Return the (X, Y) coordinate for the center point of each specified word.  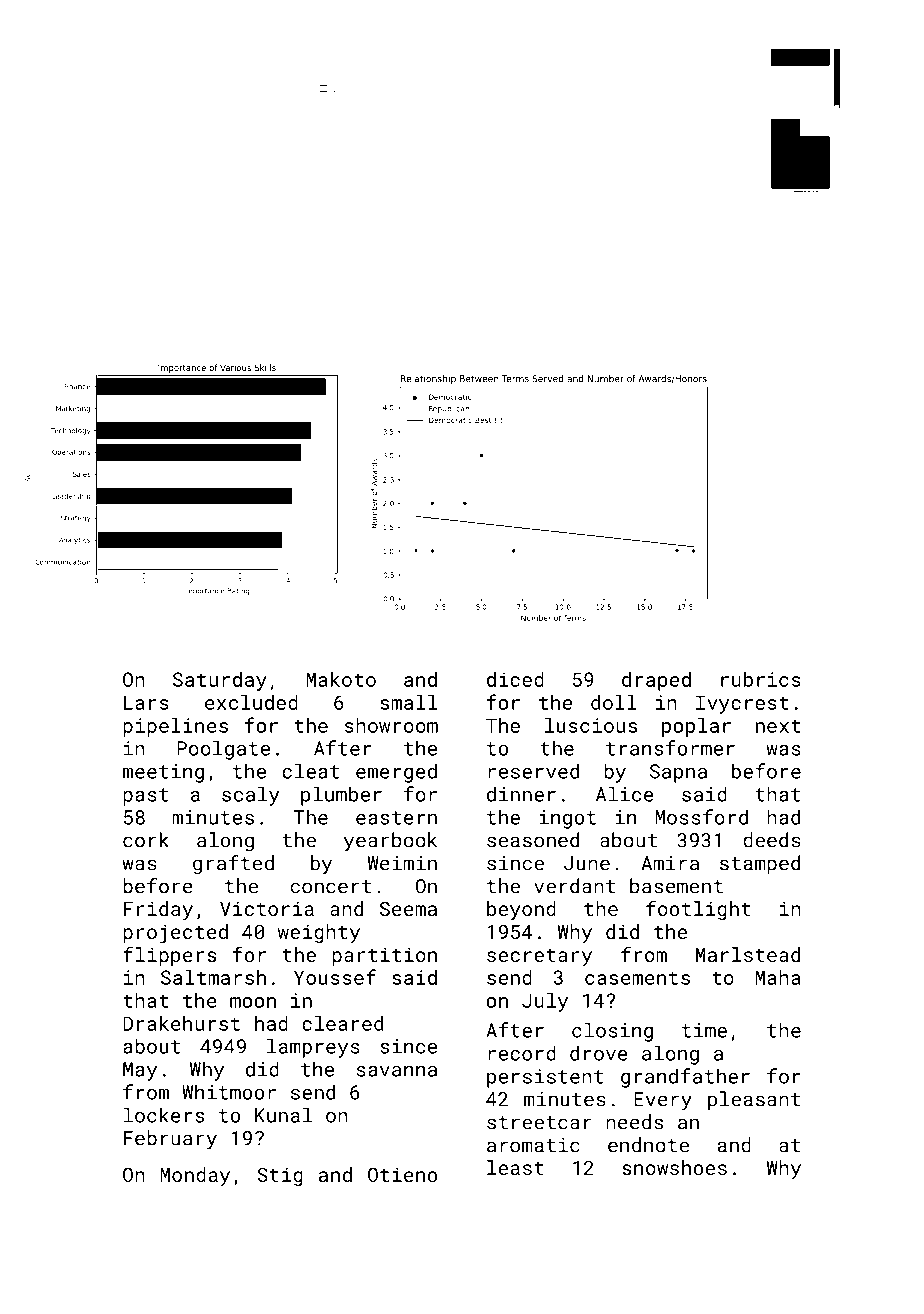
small (408, 702)
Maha (778, 977)
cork (146, 840)
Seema (408, 908)
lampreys (313, 1048)
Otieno (402, 1174)
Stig (280, 1176)
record (522, 1053)
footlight (698, 910)
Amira (670, 863)
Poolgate (223, 750)
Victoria (267, 908)
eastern (396, 818)
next (778, 726)
